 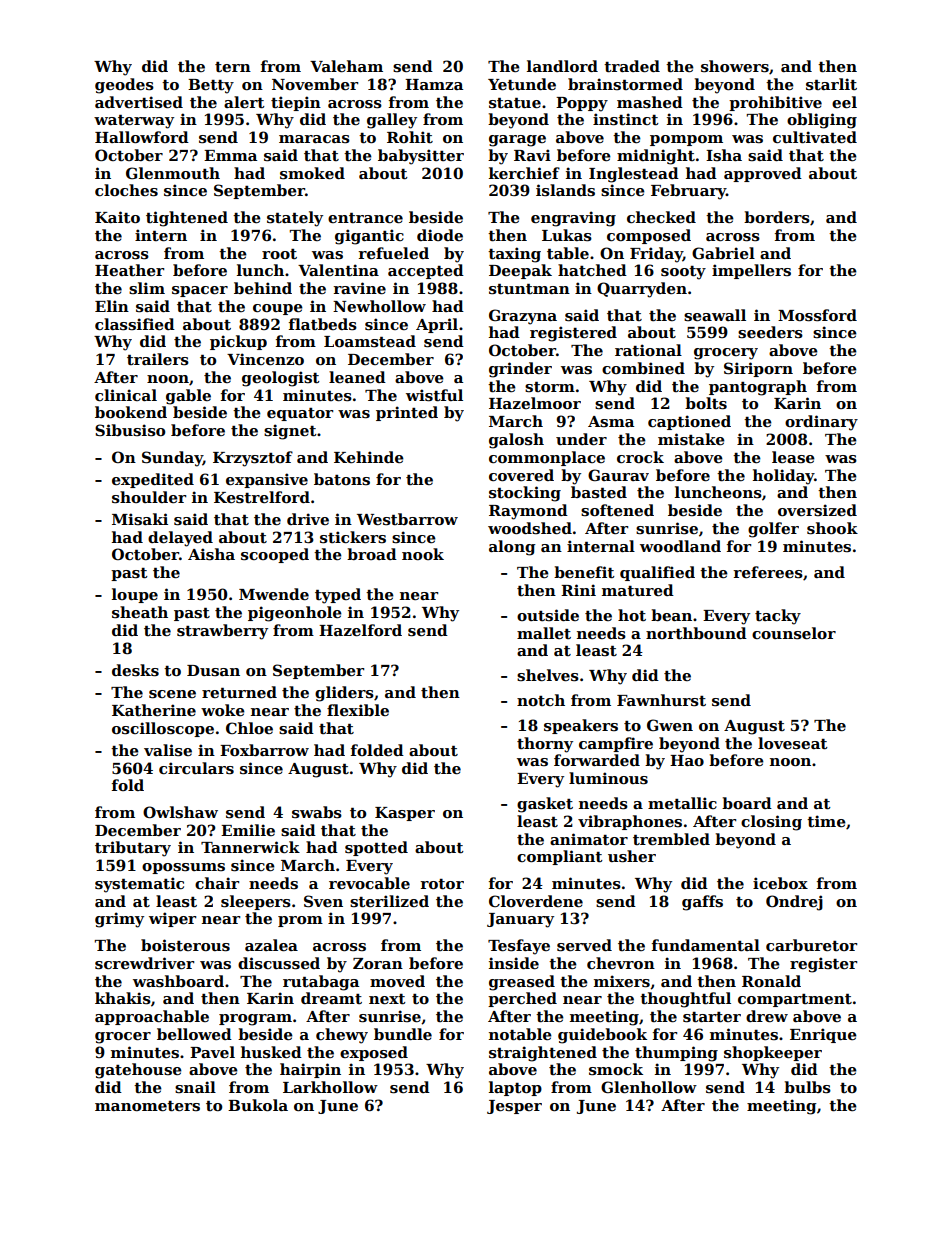 What do you see at coordinates (817, 510) in the screenshot?
I see `oversized` at bounding box center [817, 510].
